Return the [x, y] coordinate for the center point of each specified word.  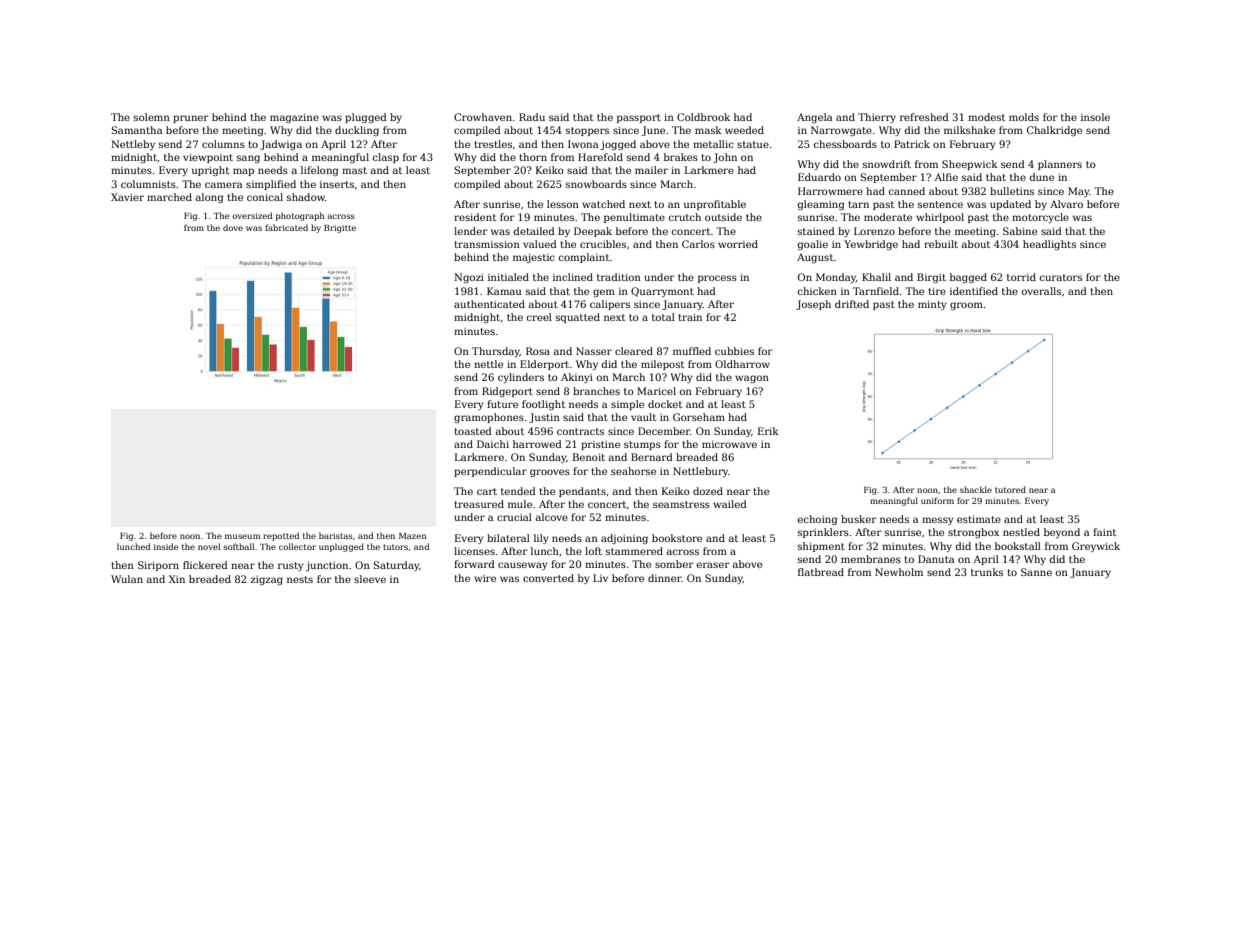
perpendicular [490, 472]
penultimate [634, 218]
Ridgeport [507, 392]
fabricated [286, 227]
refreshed [924, 117]
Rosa [538, 351]
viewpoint [208, 158]
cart [487, 491]
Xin [177, 579]
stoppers [587, 131]
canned [907, 191]
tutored [1010, 489]
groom [966, 306]
